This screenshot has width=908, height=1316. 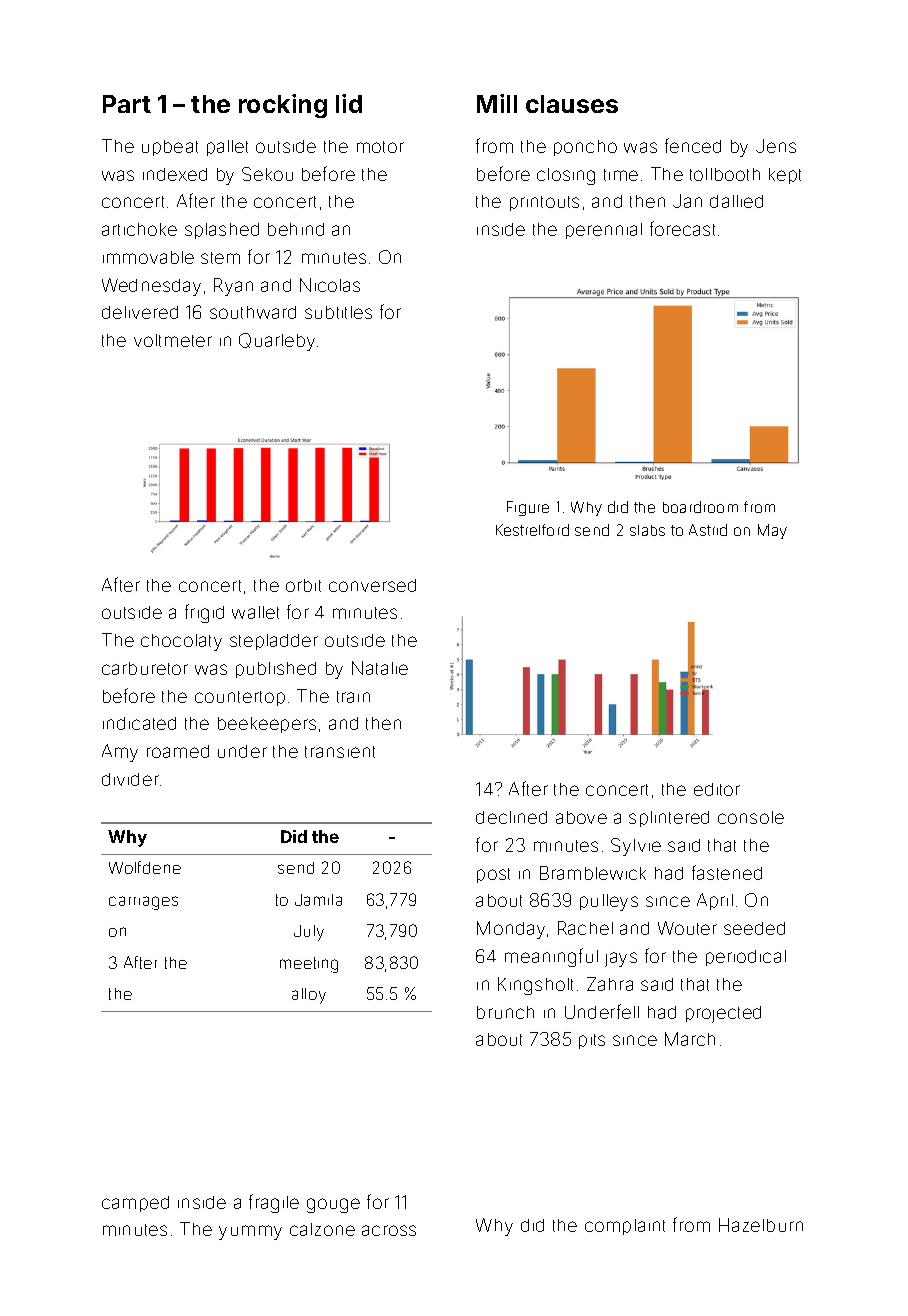 I want to click on above, so click(x=581, y=817).
